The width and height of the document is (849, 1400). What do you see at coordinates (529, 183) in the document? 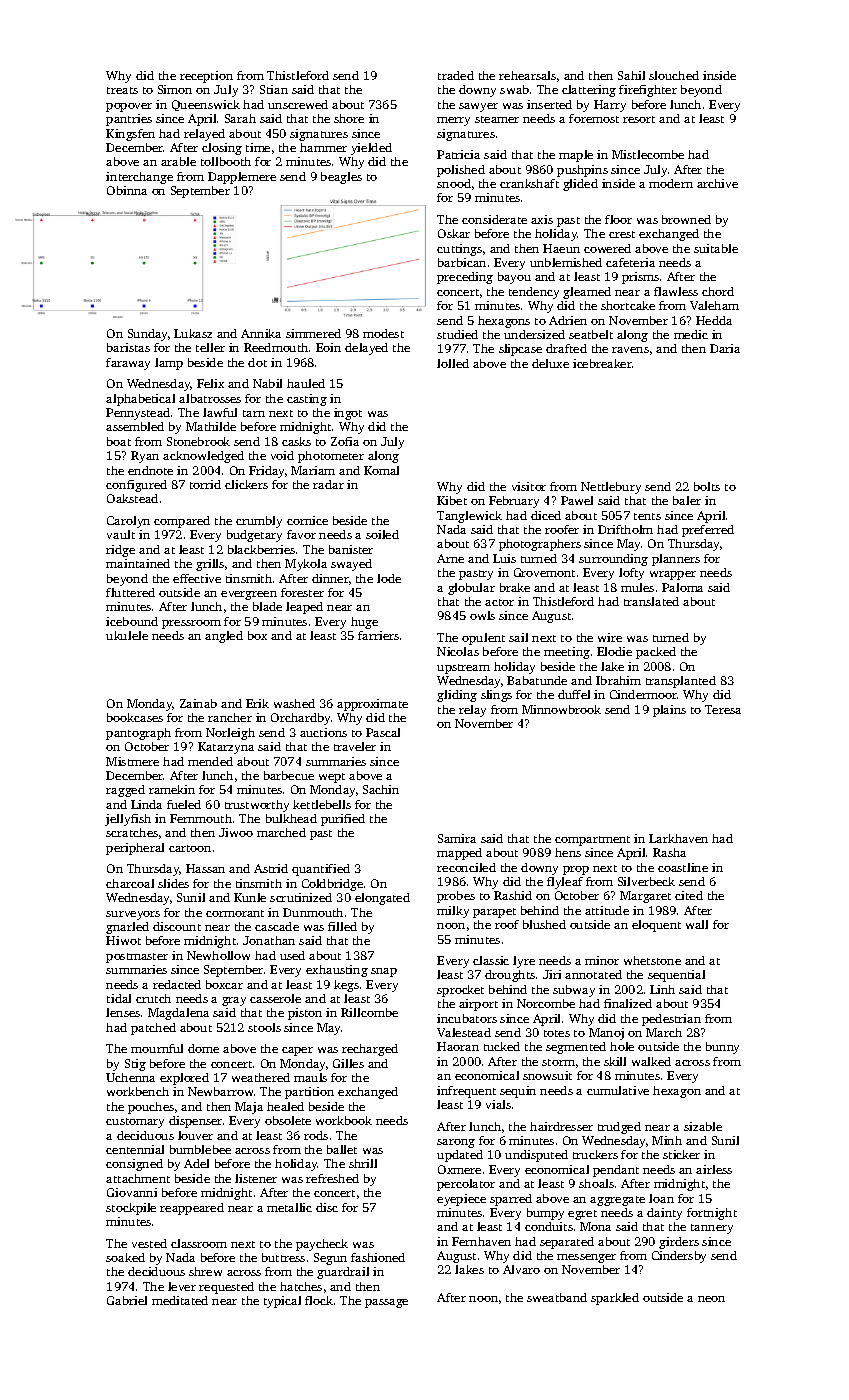
I see `crankshaft` at bounding box center [529, 183].
